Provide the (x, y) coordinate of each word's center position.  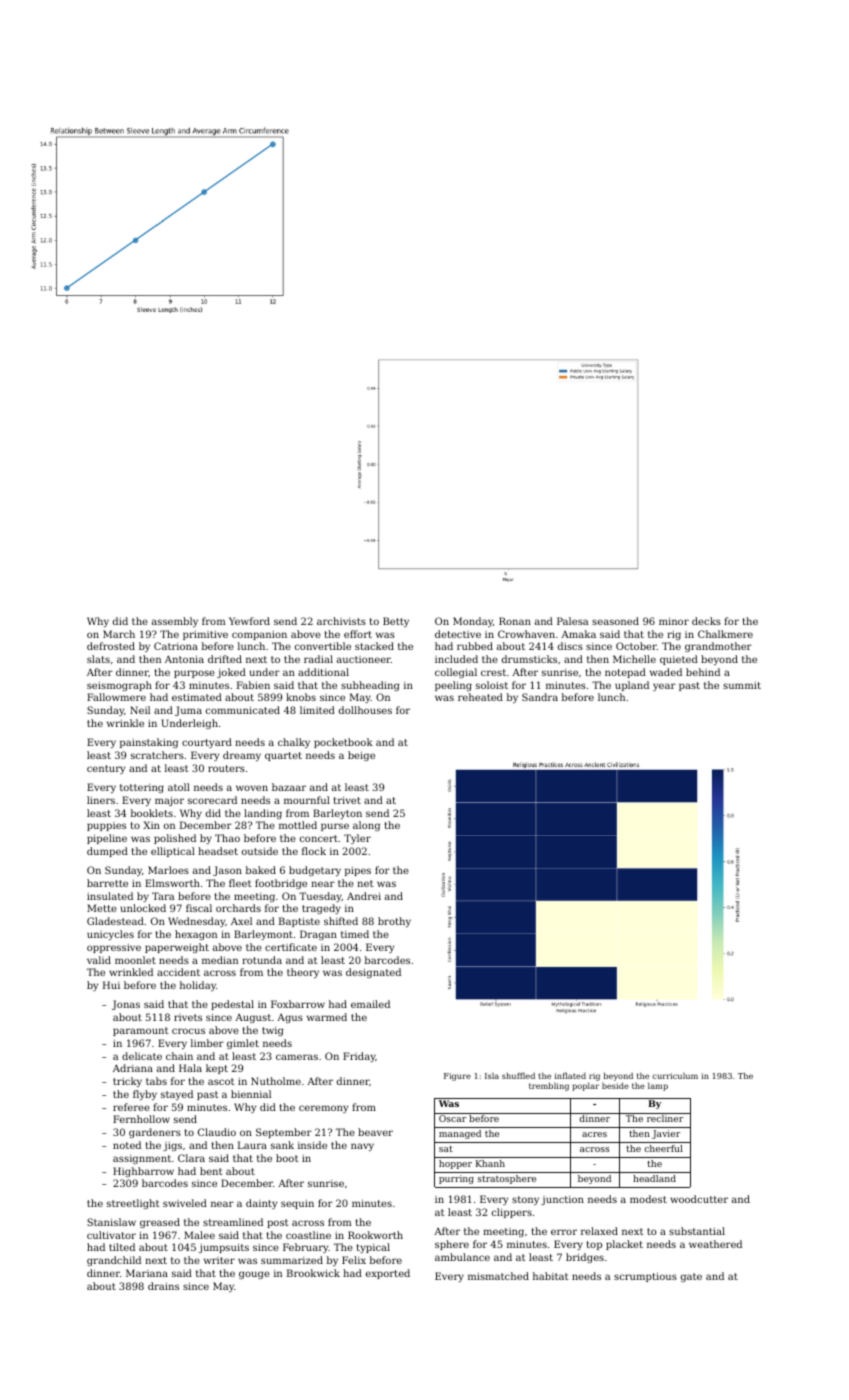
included (456, 659)
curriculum (675, 1075)
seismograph (119, 686)
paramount (140, 1031)
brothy (394, 922)
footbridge (281, 884)
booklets (152, 813)
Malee (199, 1235)
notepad (625, 673)
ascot (221, 1081)
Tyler (357, 839)
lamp (658, 1086)
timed (355, 934)
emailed (370, 1004)
